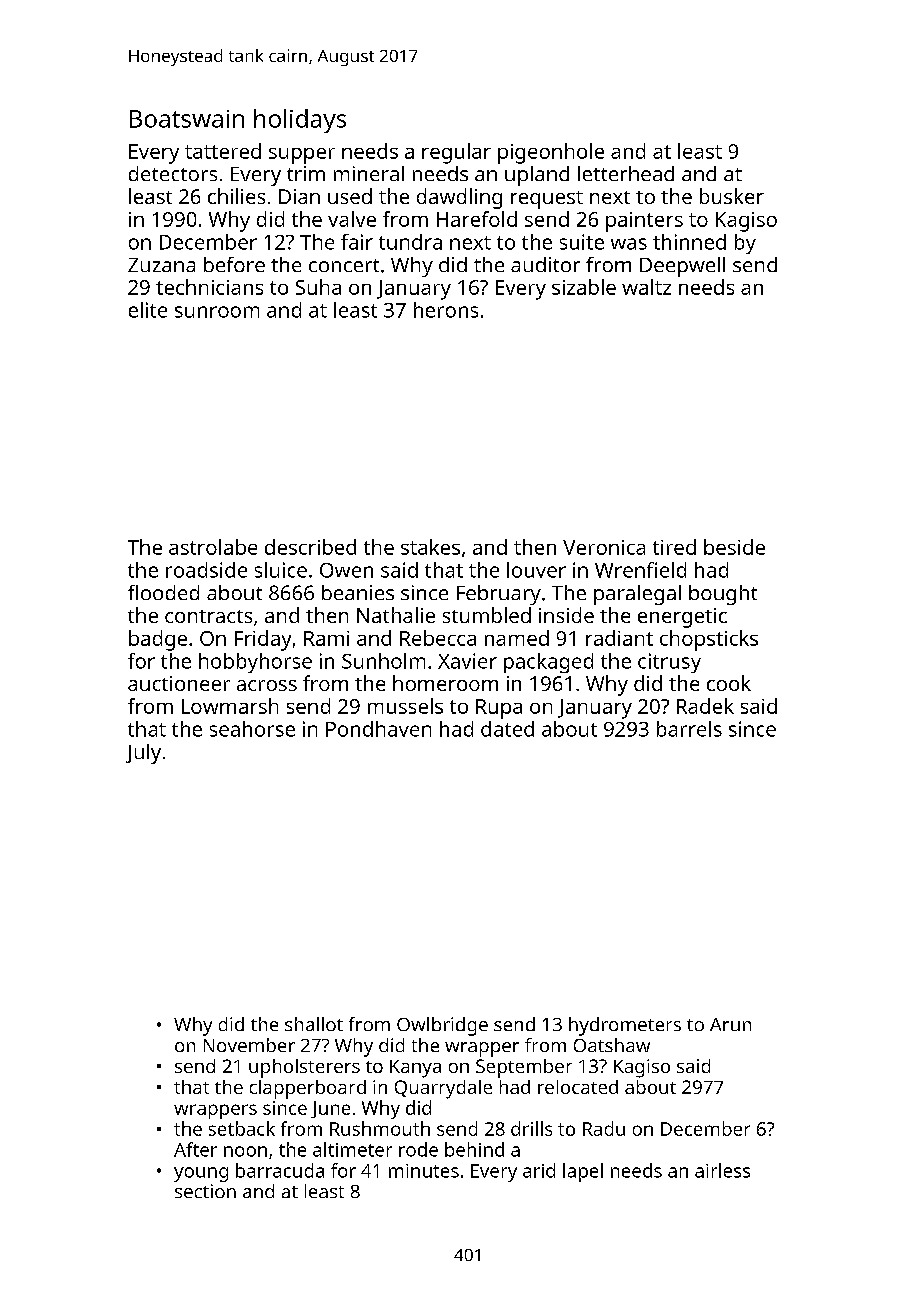 The width and height of the image is (908, 1316). What do you see at coordinates (539, 1170) in the image?
I see `arid` at bounding box center [539, 1170].
